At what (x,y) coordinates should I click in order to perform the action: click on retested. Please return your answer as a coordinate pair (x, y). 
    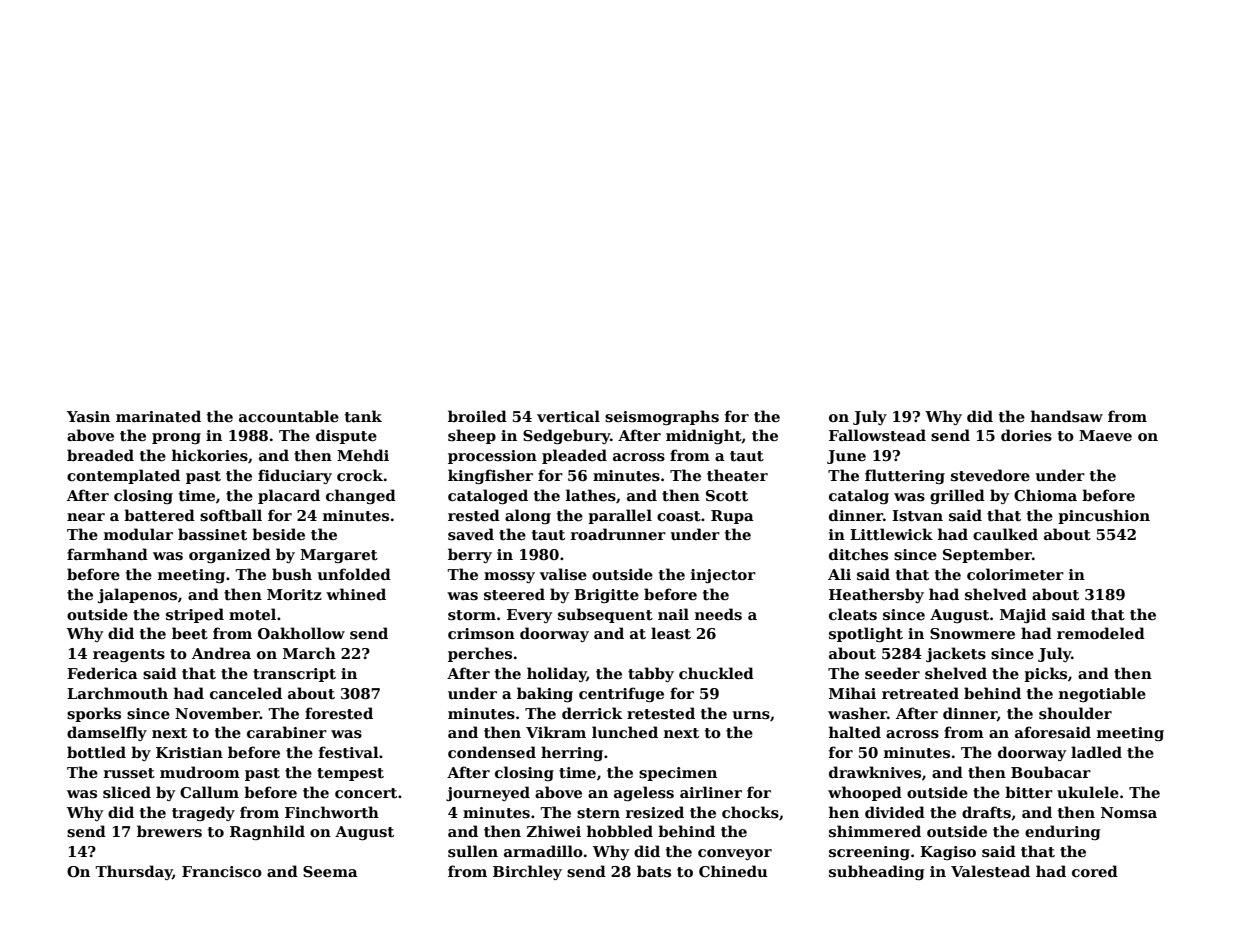
    Looking at the image, I should click on (661, 713).
